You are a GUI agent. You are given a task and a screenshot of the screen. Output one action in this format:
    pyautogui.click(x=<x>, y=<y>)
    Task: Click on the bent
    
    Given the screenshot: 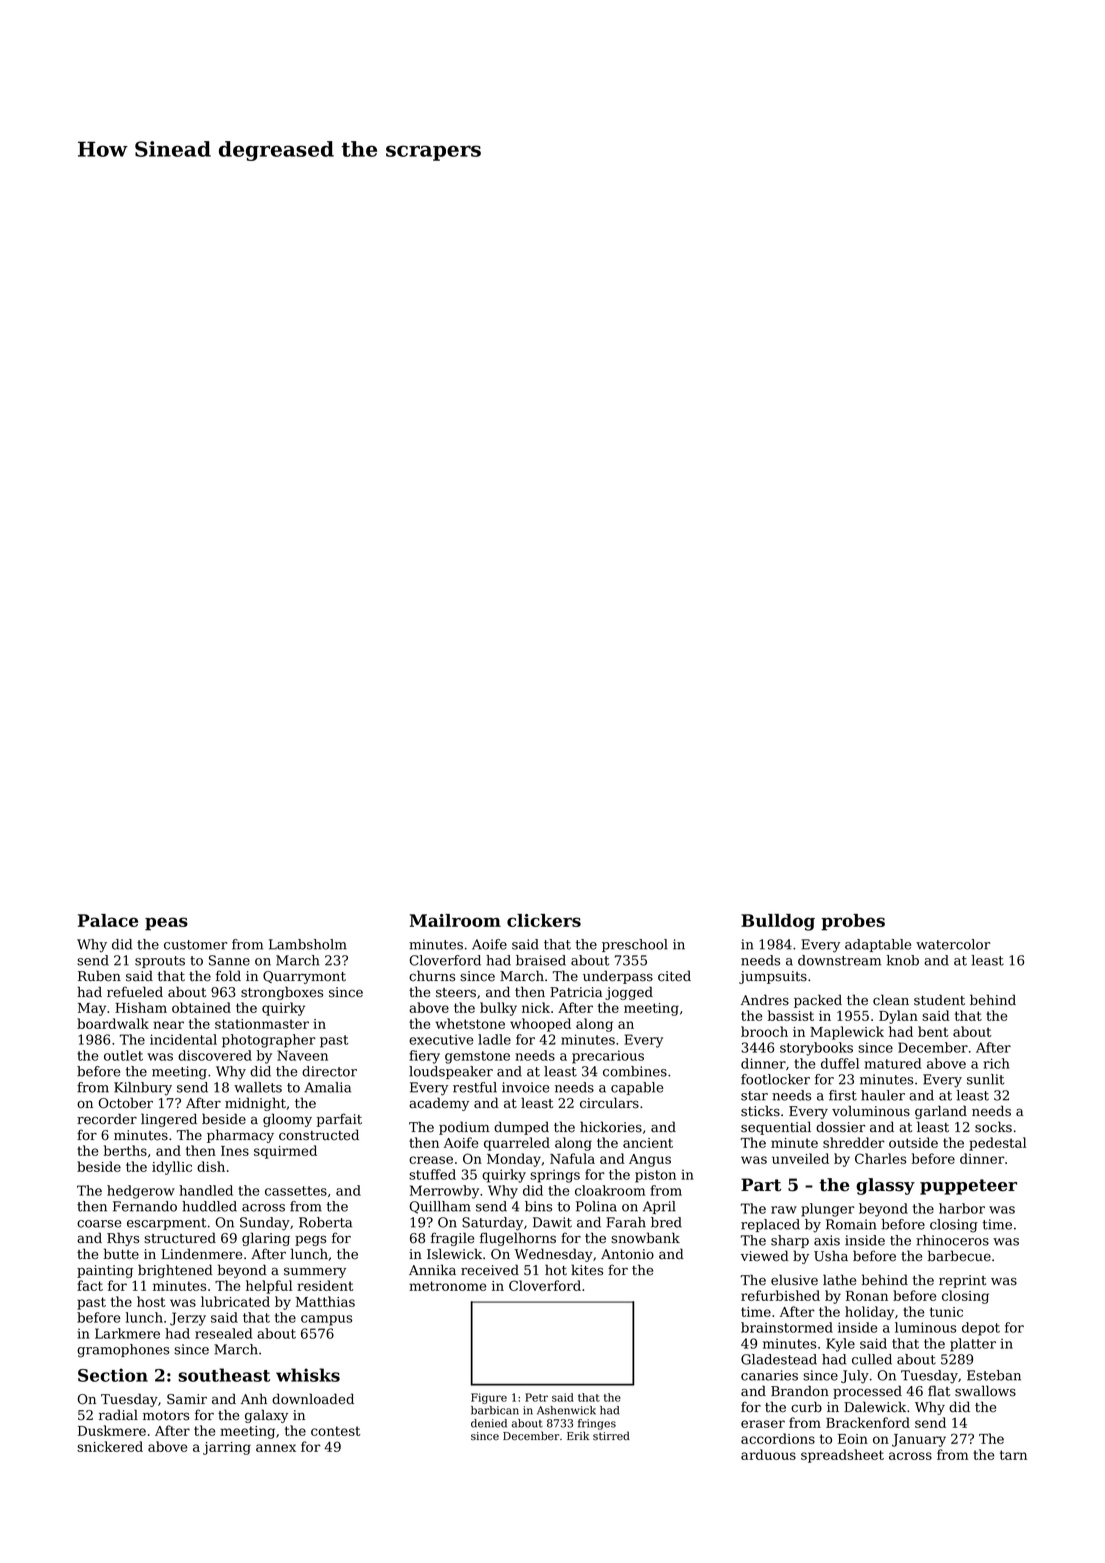 What is the action you would take?
    pyautogui.click(x=933, y=1031)
